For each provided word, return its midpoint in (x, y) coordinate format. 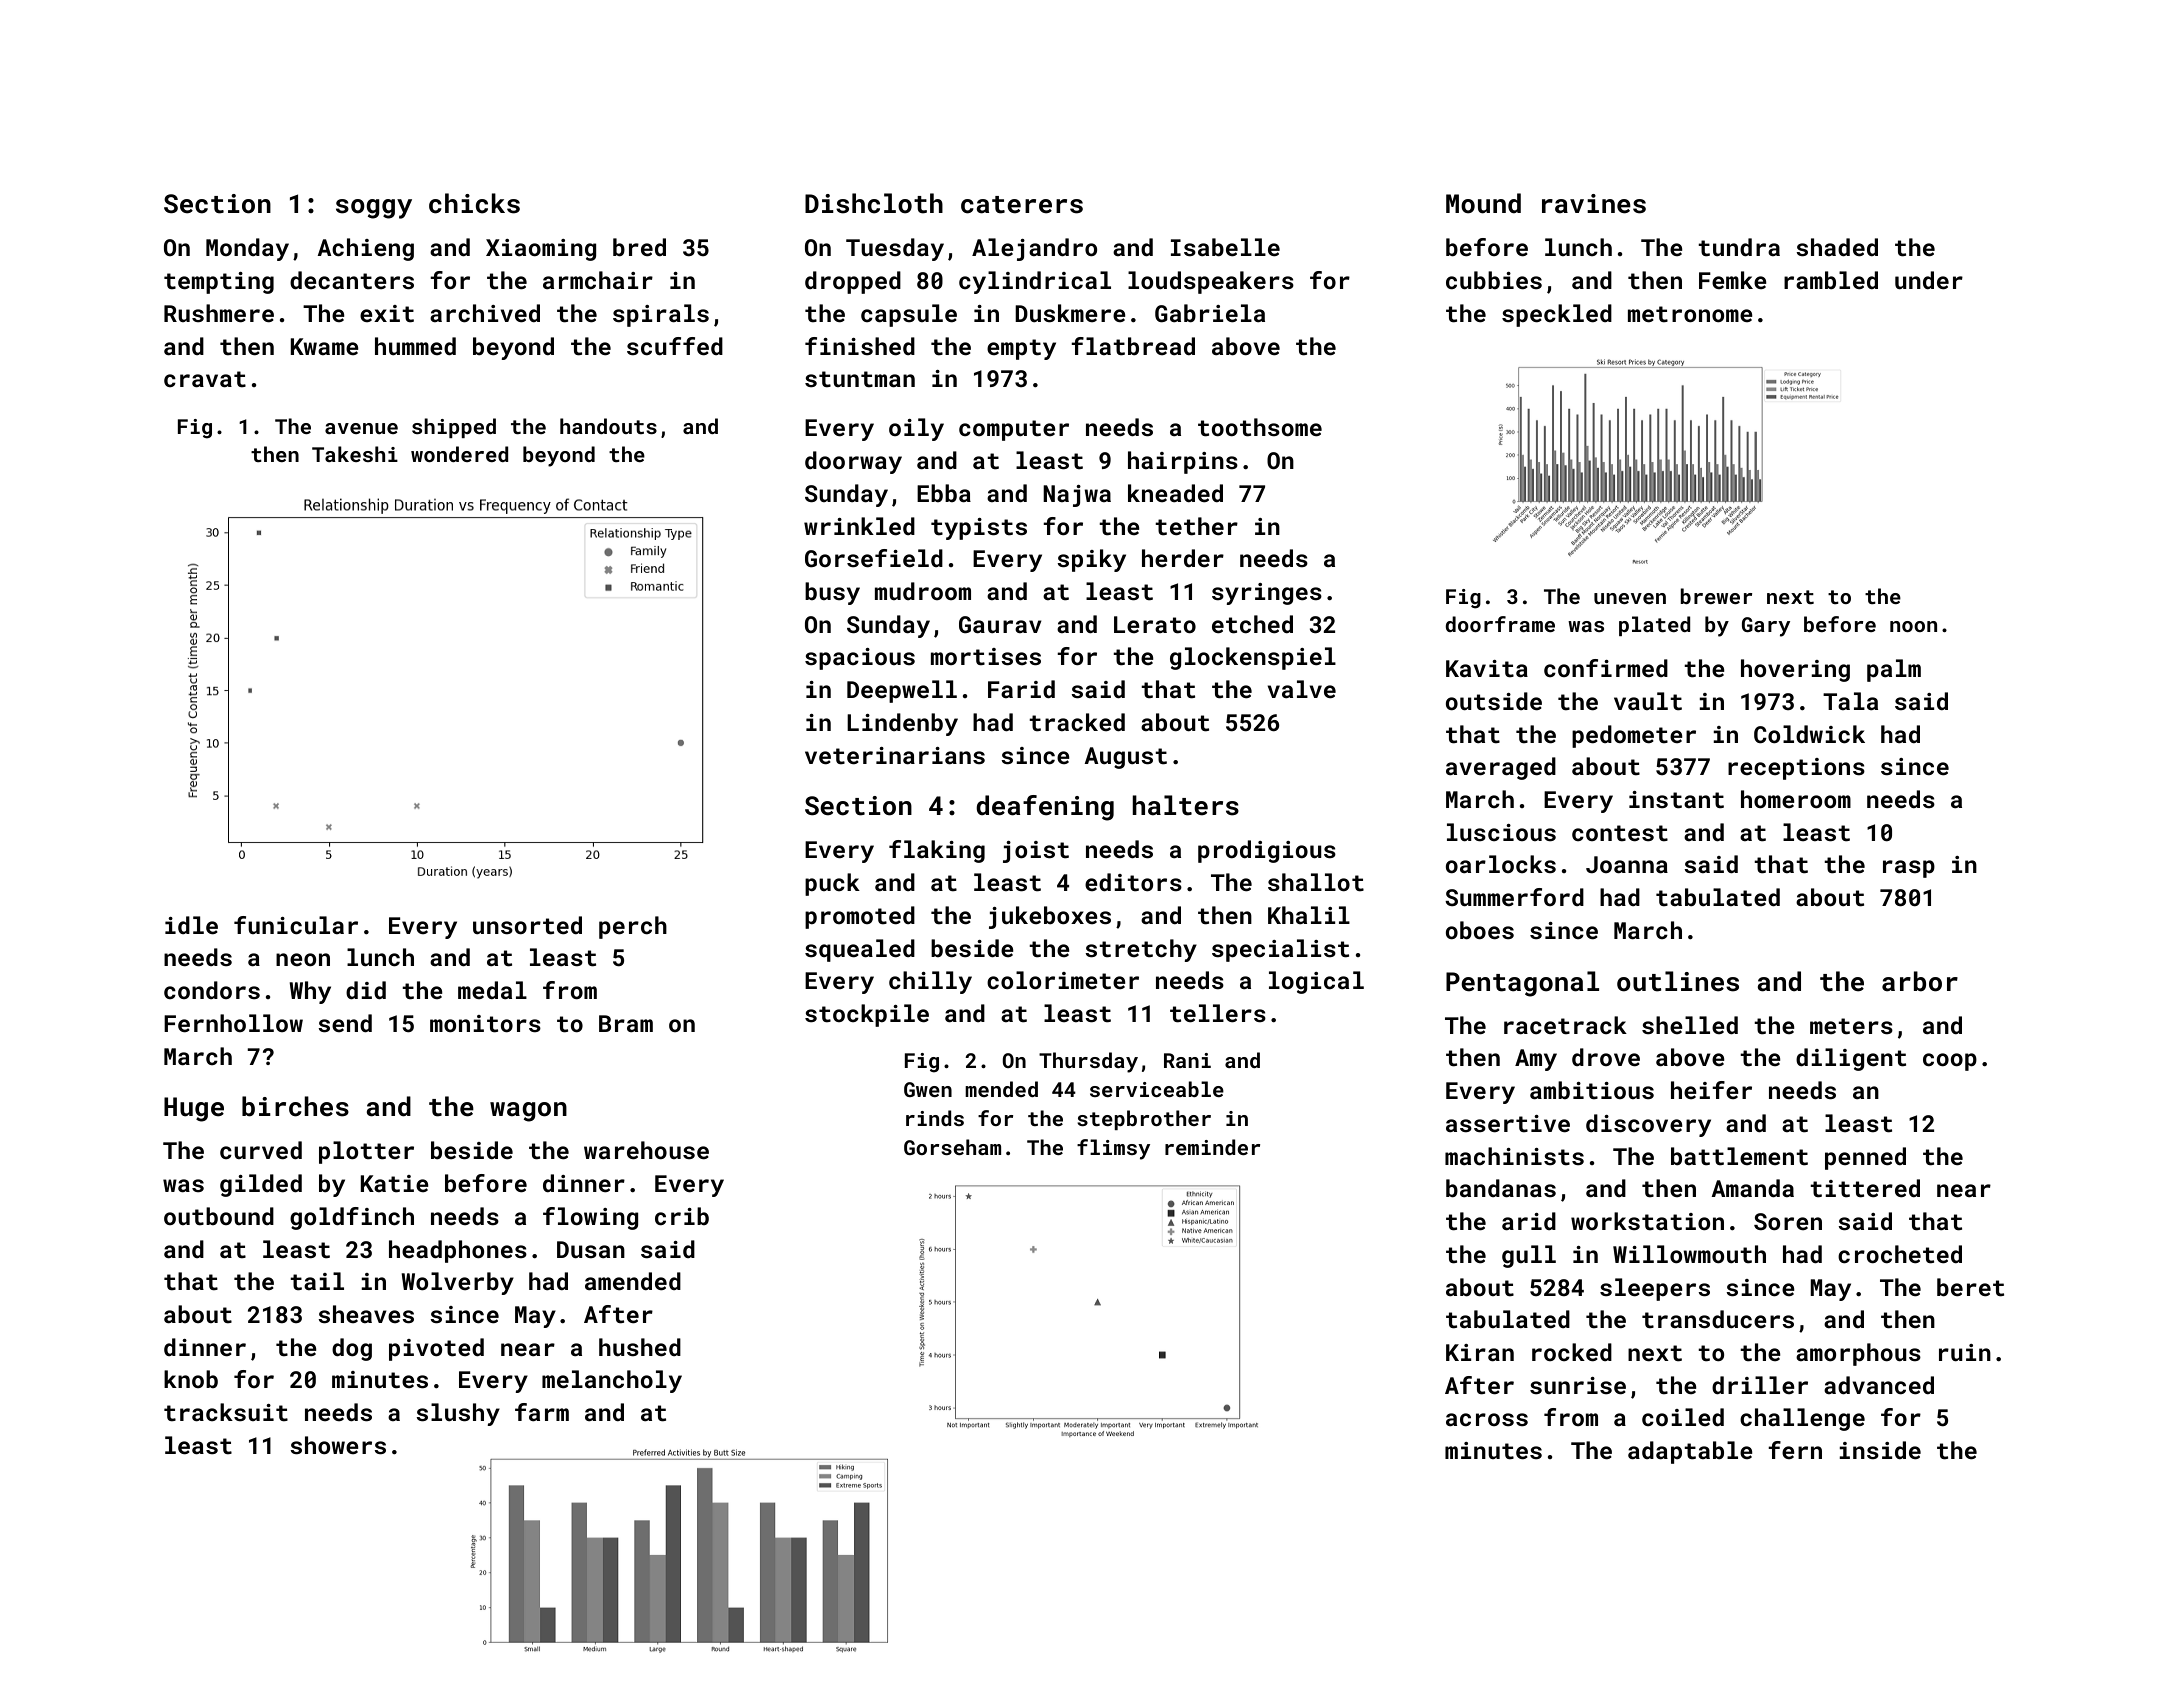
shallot (1316, 882)
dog (352, 1349)
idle (191, 925)
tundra (1739, 247)
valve (1301, 689)
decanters (352, 280)
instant (1676, 799)
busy (832, 593)
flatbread (1133, 346)
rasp (1909, 869)
